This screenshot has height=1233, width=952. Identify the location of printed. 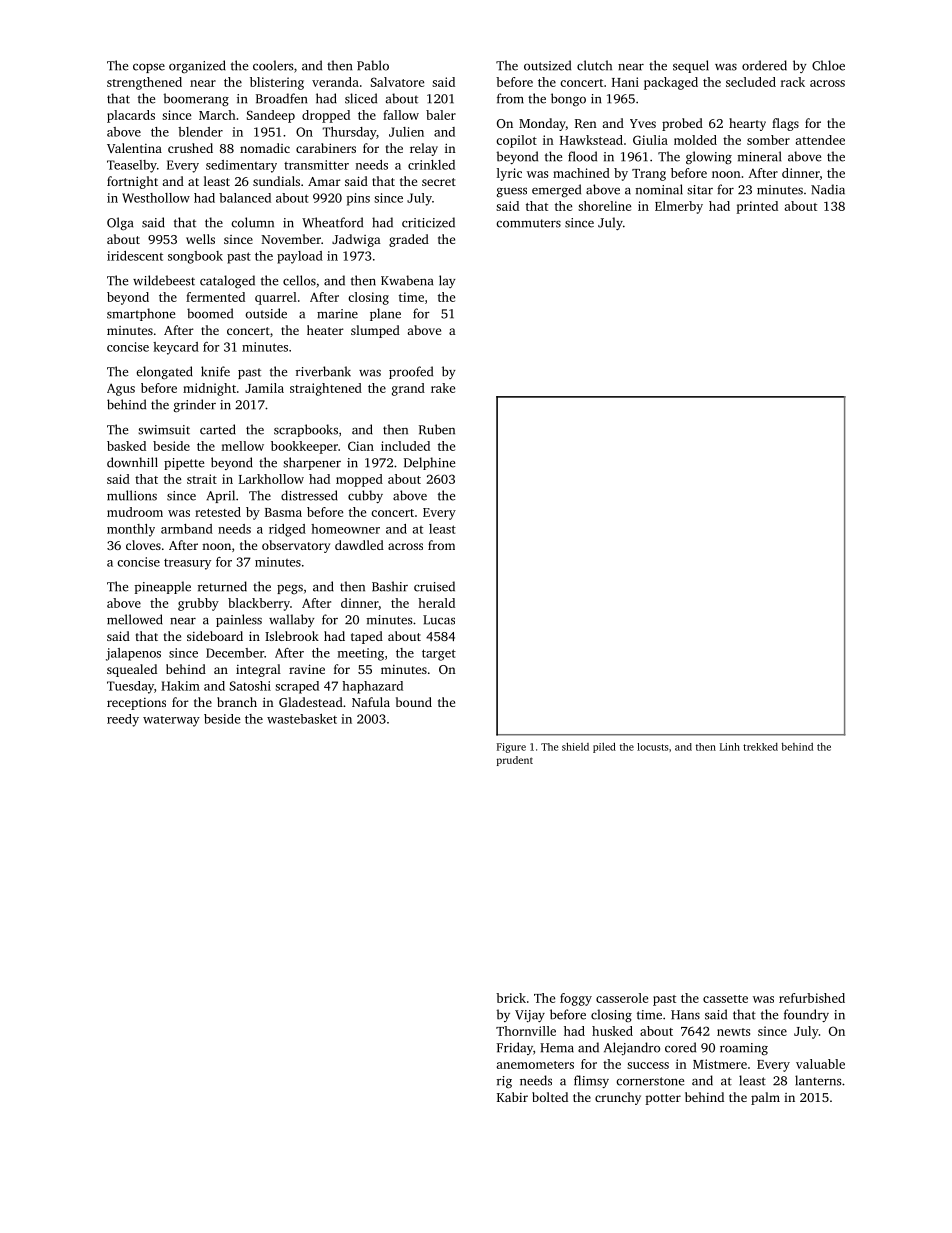
(757, 207).
